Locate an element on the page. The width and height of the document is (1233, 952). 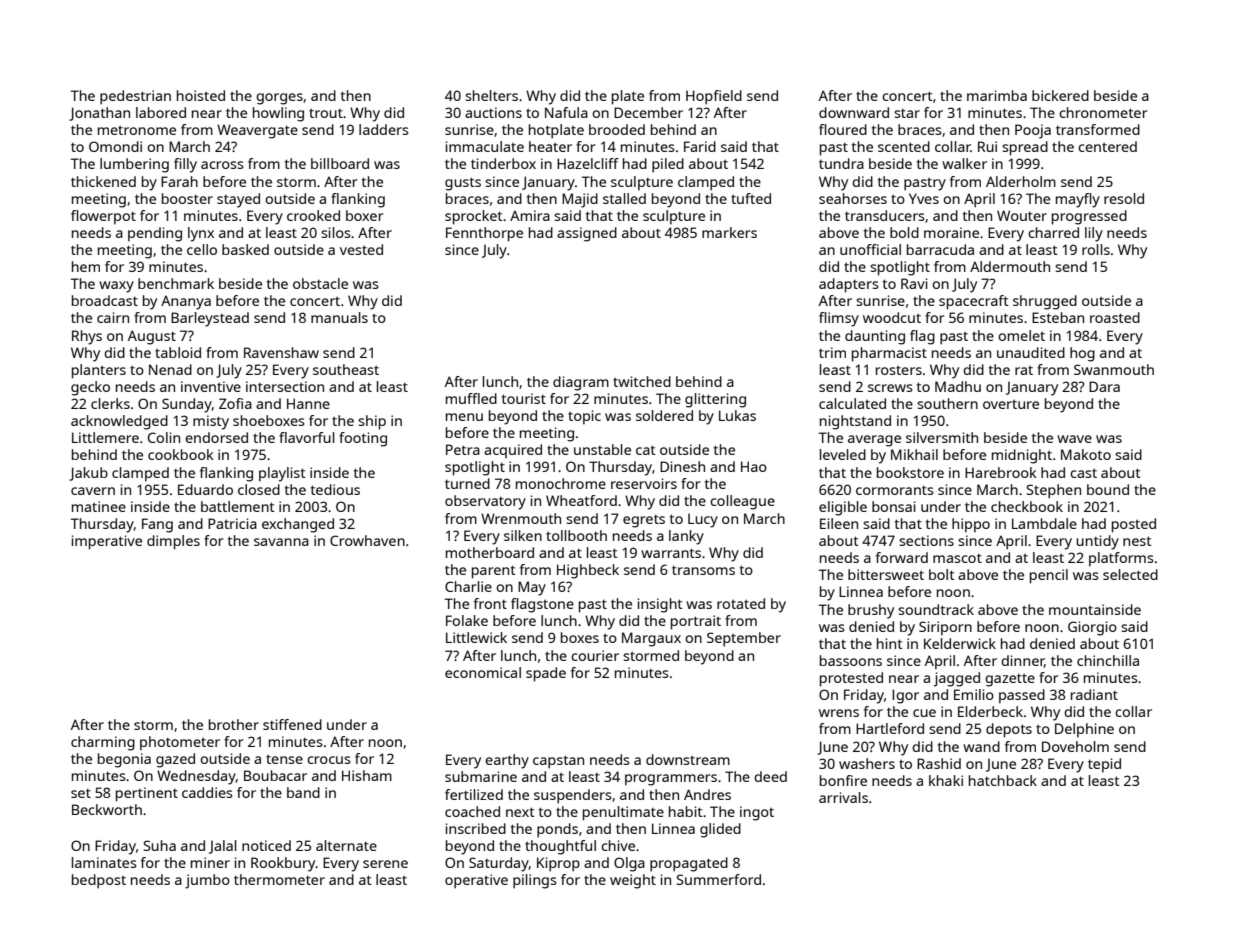
Summerford is located at coordinates (719, 879).
